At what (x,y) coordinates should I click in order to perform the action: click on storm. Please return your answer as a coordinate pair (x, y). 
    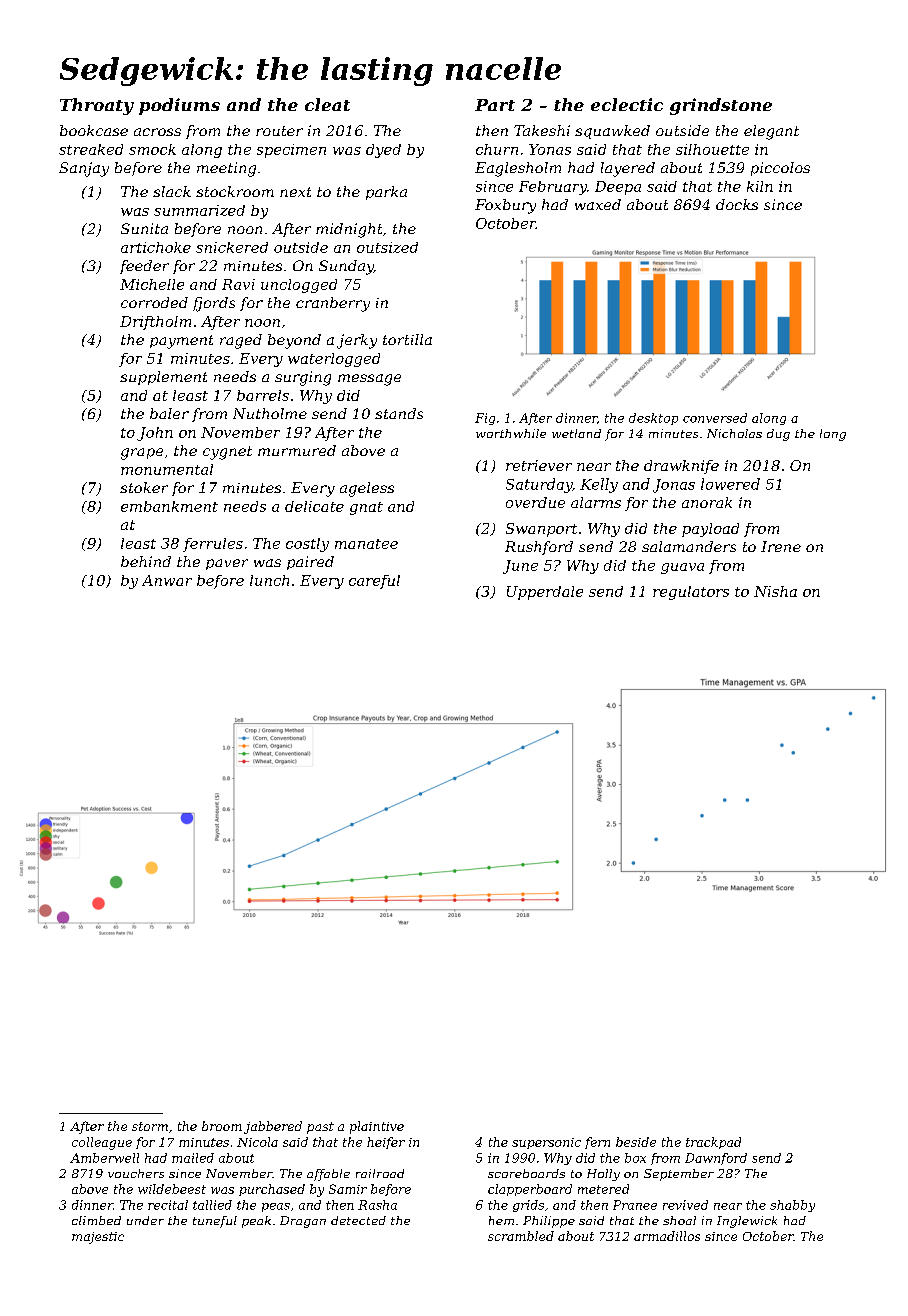
    Looking at the image, I should click on (150, 1126).
